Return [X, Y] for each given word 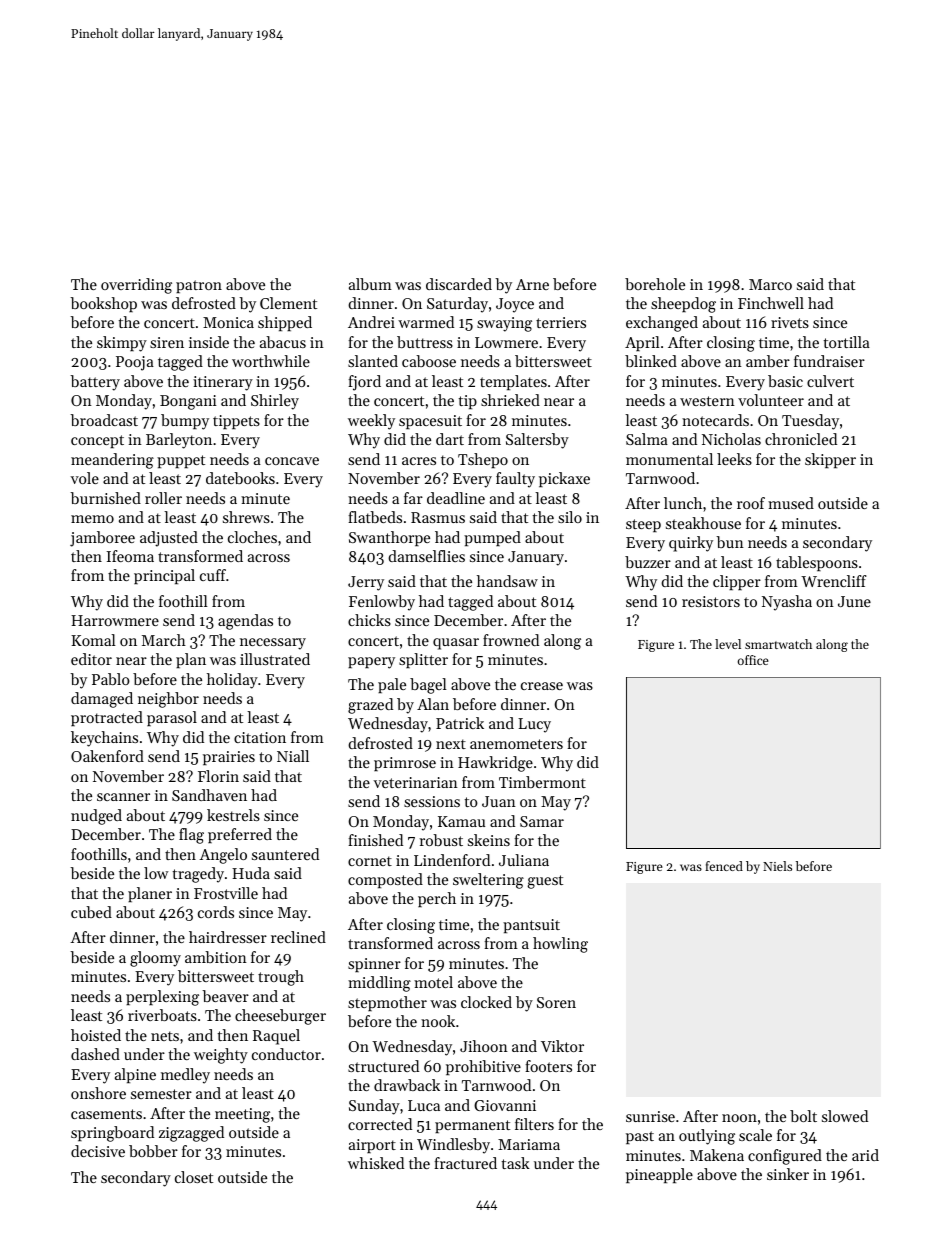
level [728, 644]
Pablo [111, 679]
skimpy [122, 344]
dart [450, 439]
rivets [790, 322]
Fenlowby [382, 603]
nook [438, 1021]
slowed [845, 1116]
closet [194, 1177]
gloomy [155, 959]
